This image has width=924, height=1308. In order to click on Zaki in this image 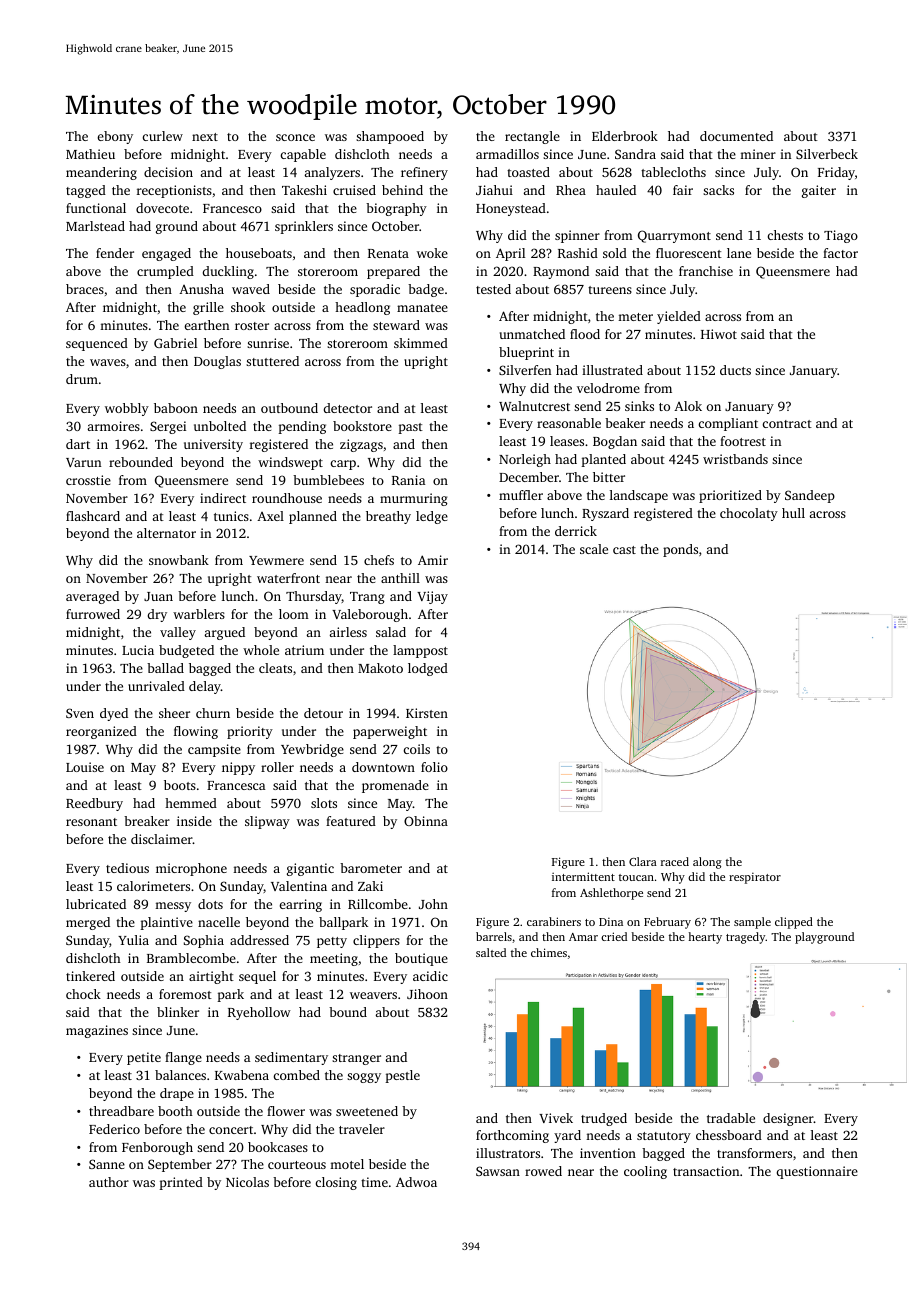, I will do `click(370, 886)`.
